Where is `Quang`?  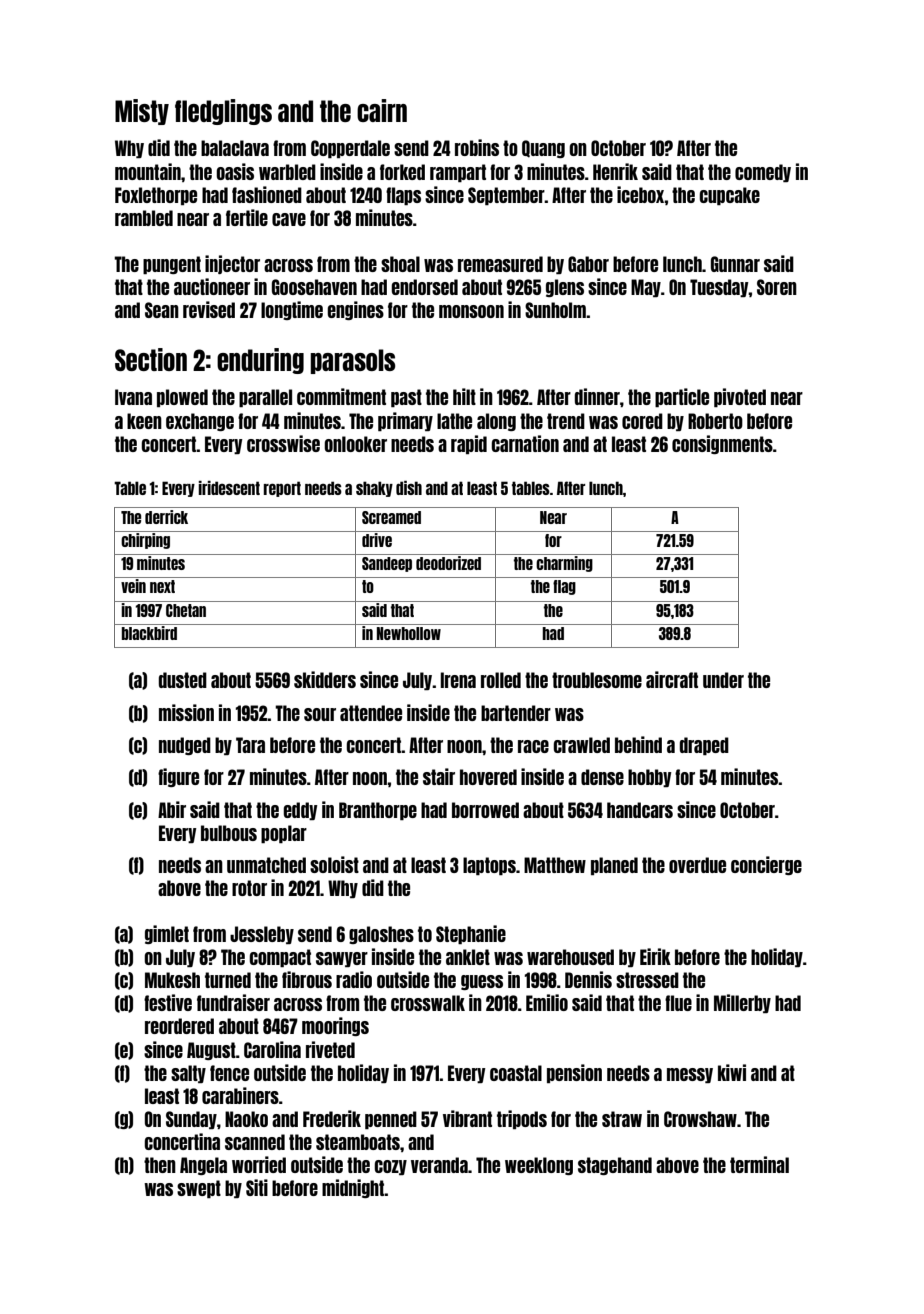 Quang is located at coordinates (543, 149).
